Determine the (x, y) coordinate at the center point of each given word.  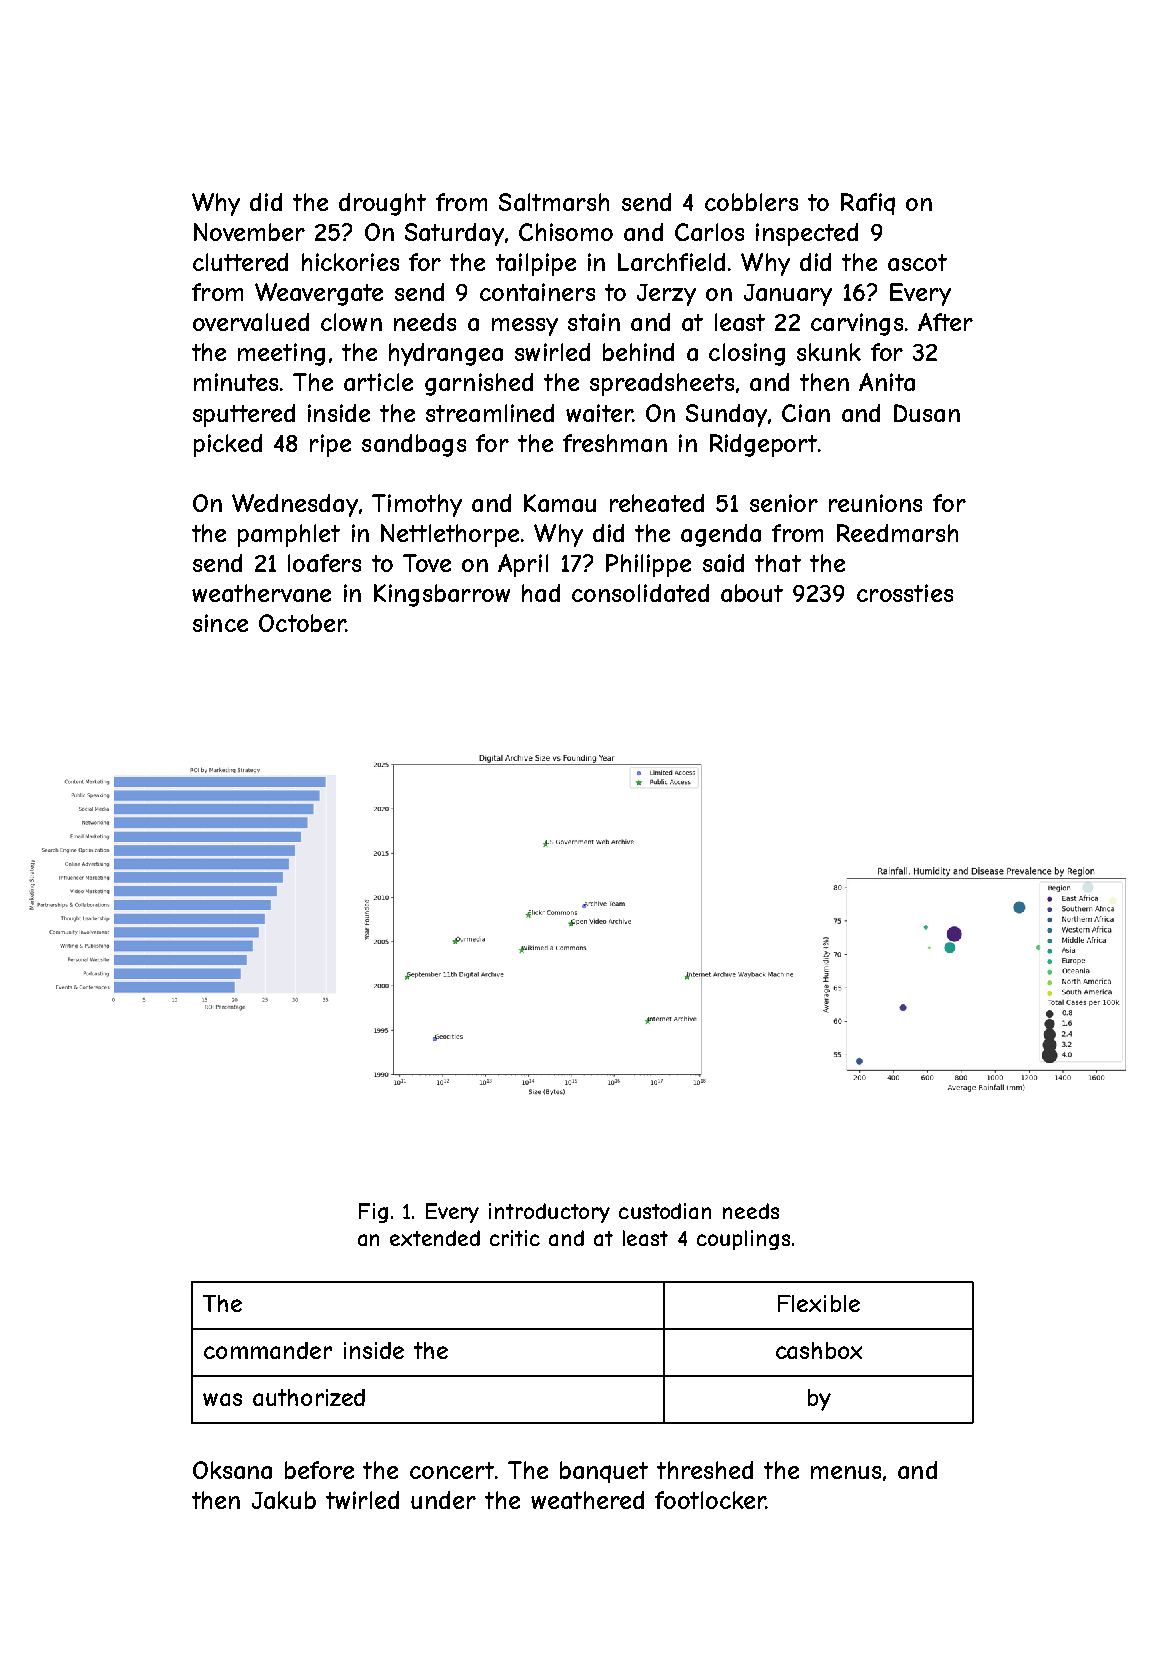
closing (747, 354)
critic (515, 1238)
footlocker (710, 1500)
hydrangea (446, 354)
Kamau (560, 503)
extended (435, 1238)
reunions (875, 503)
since (220, 623)
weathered (587, 1500)
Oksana (232, 1470)
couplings (743, 1240)
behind (638, 352)
